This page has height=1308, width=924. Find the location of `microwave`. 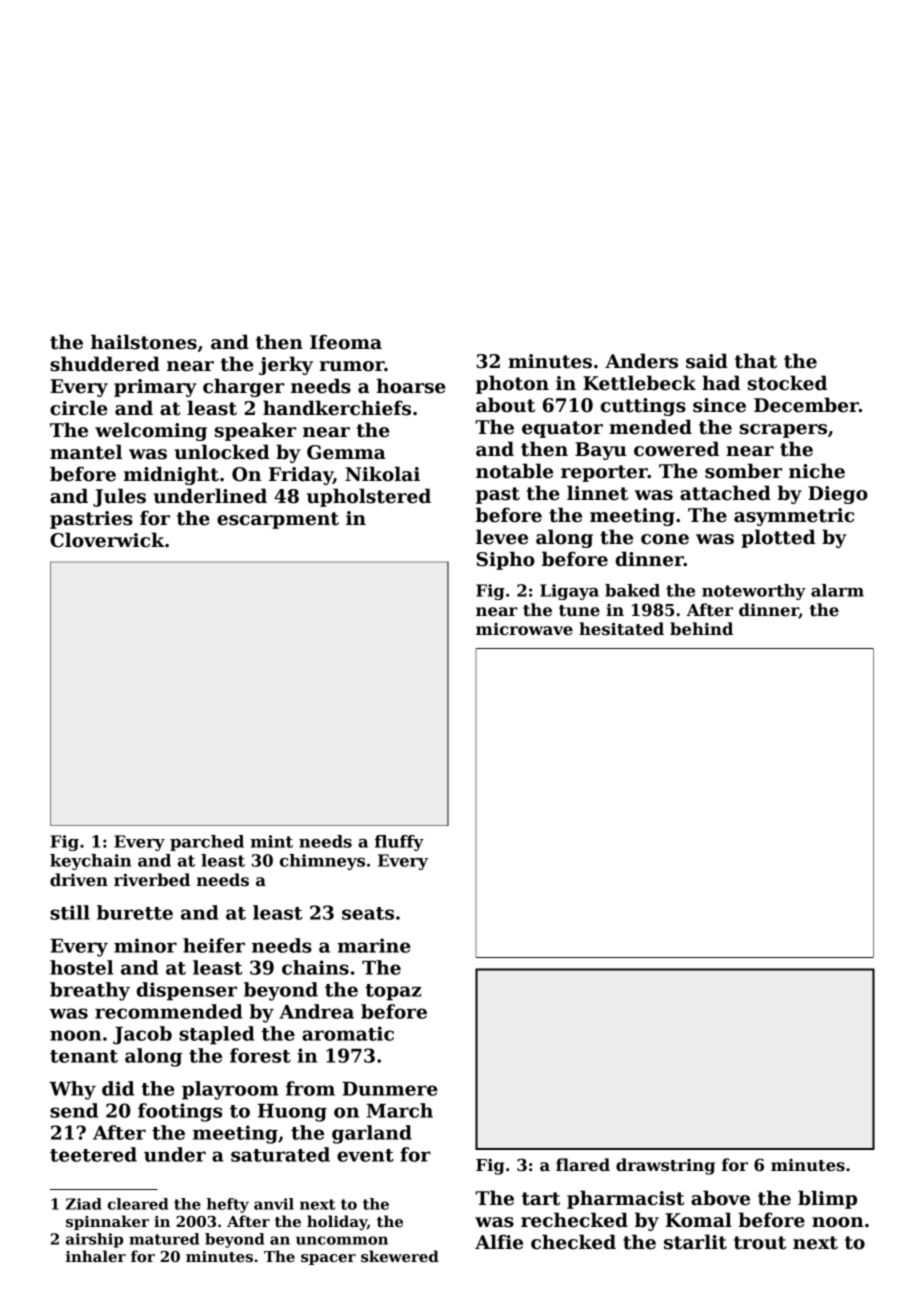

microwave is located at coordinates (524, 629).
